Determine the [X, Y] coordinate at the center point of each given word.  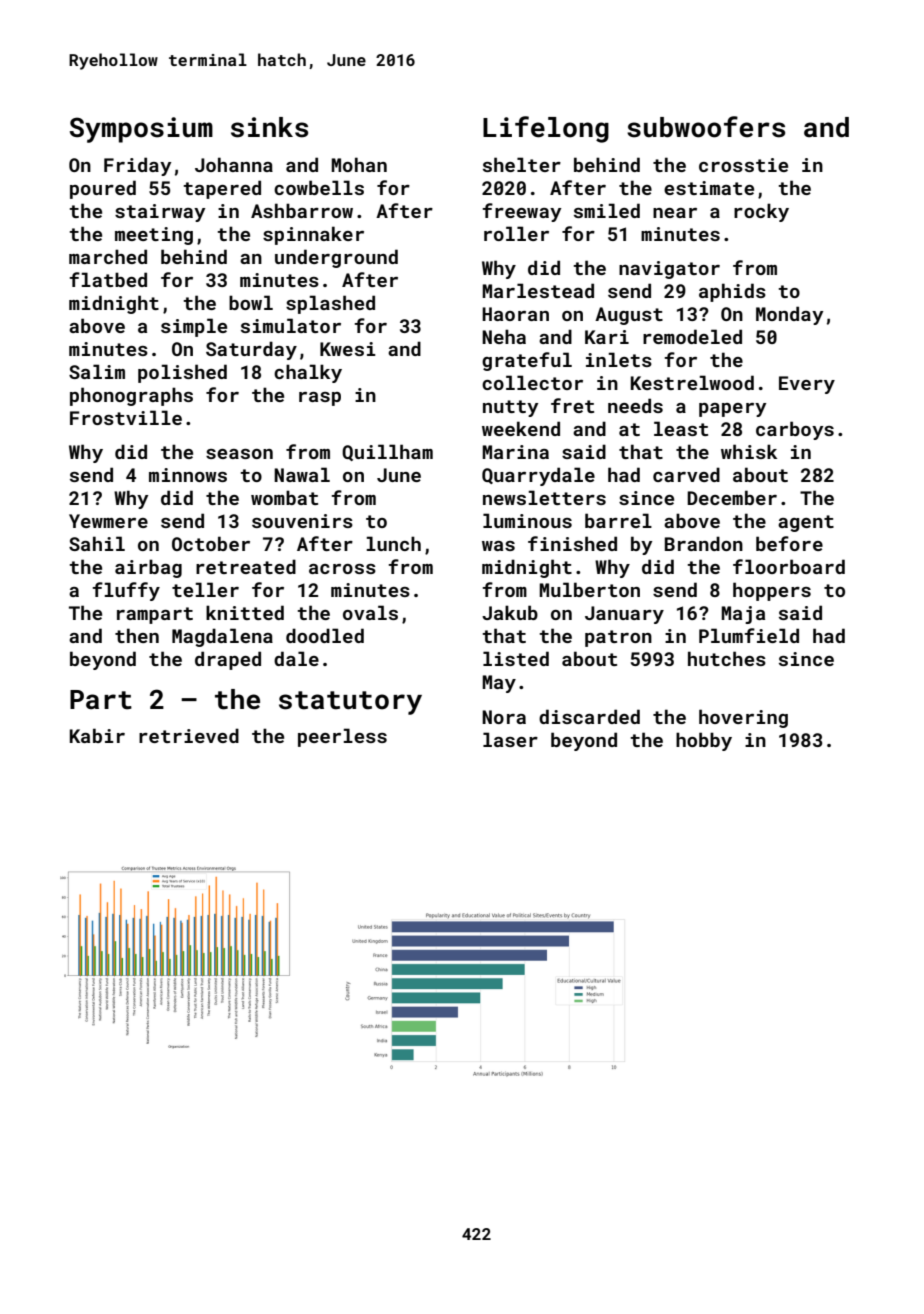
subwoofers [706, 127]
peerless [342, 737]
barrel [618, 520]
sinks [269, 127]
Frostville [126, 417]
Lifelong [546, 129]
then [137, 635]
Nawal [302, 474]
